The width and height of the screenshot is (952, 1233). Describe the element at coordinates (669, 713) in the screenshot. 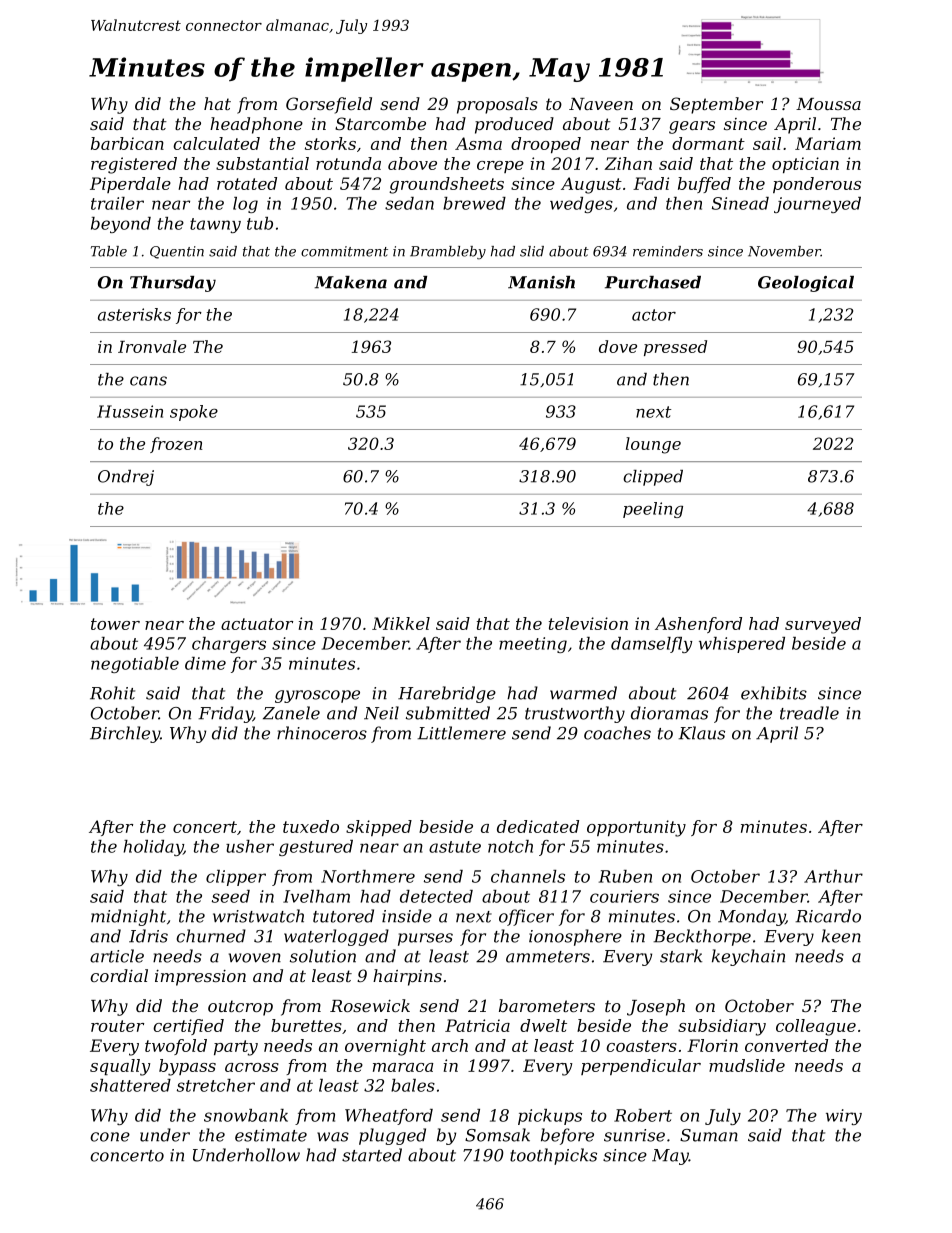

I see `dioramas` at that location.
